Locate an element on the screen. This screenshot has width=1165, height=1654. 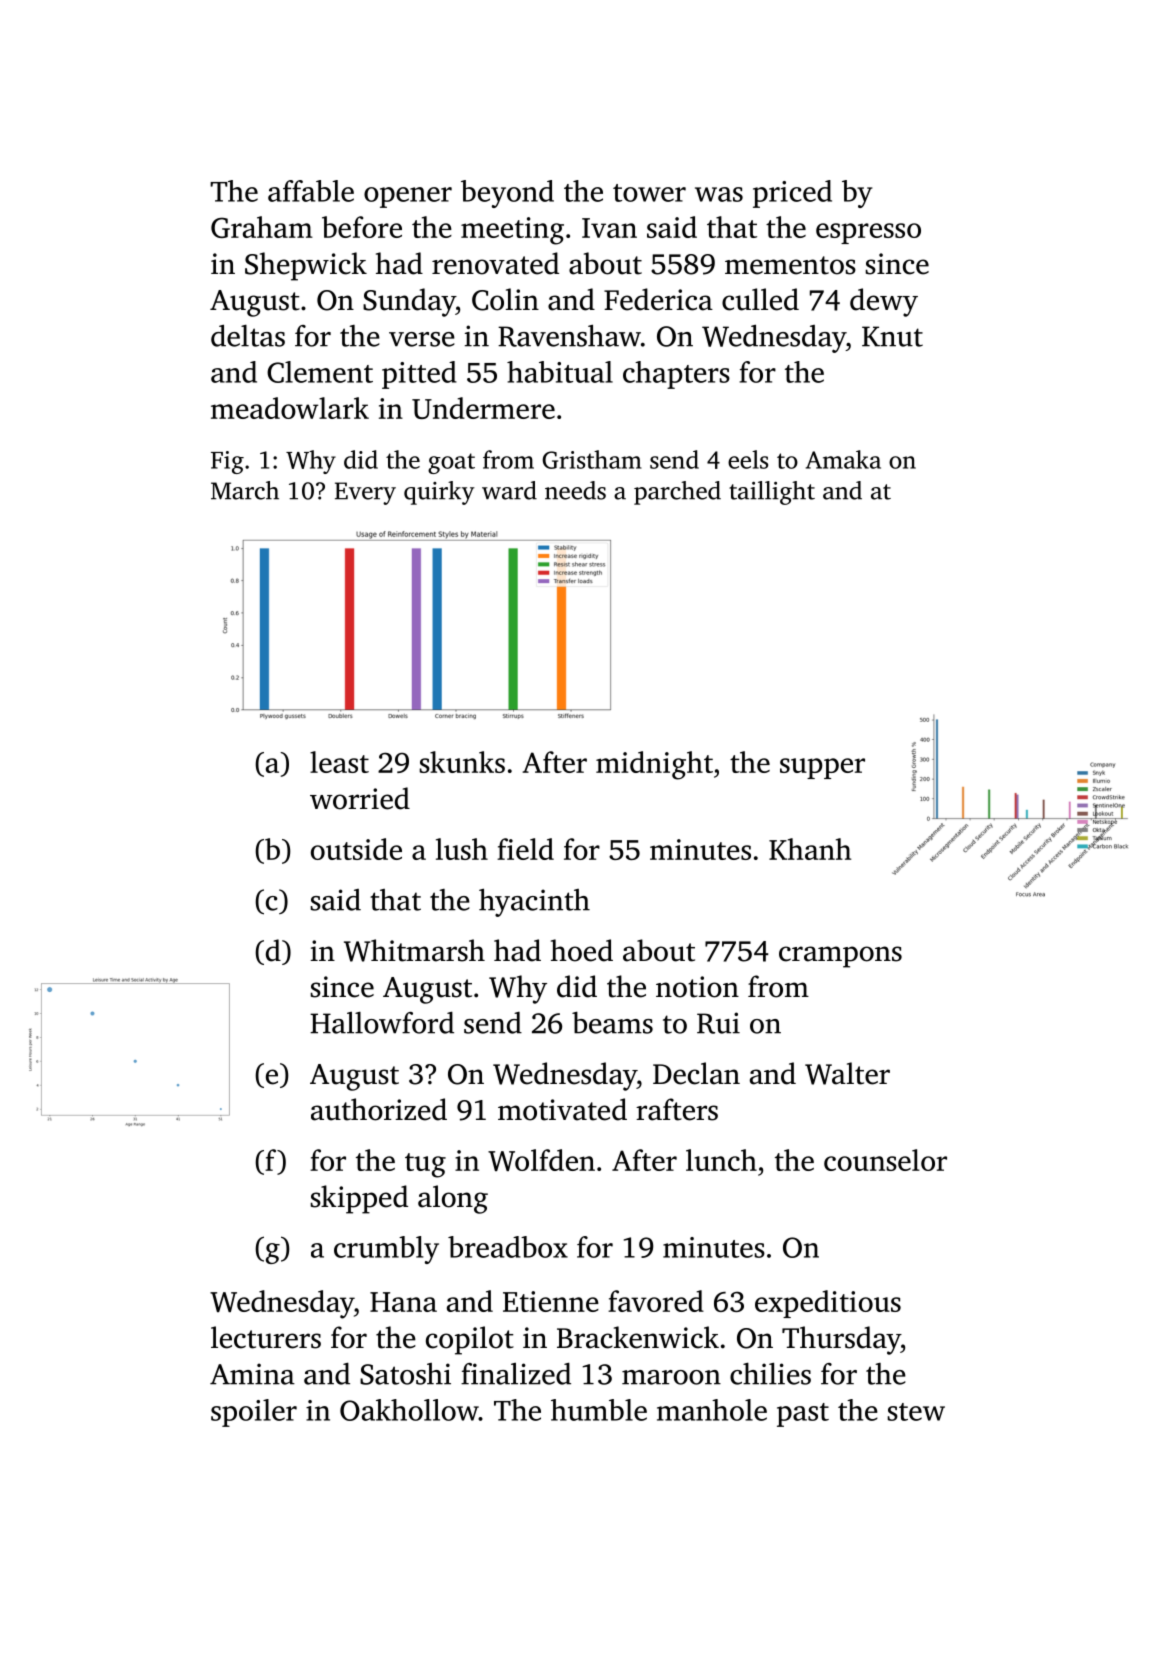
affable is located at coordinates (311, 191).
